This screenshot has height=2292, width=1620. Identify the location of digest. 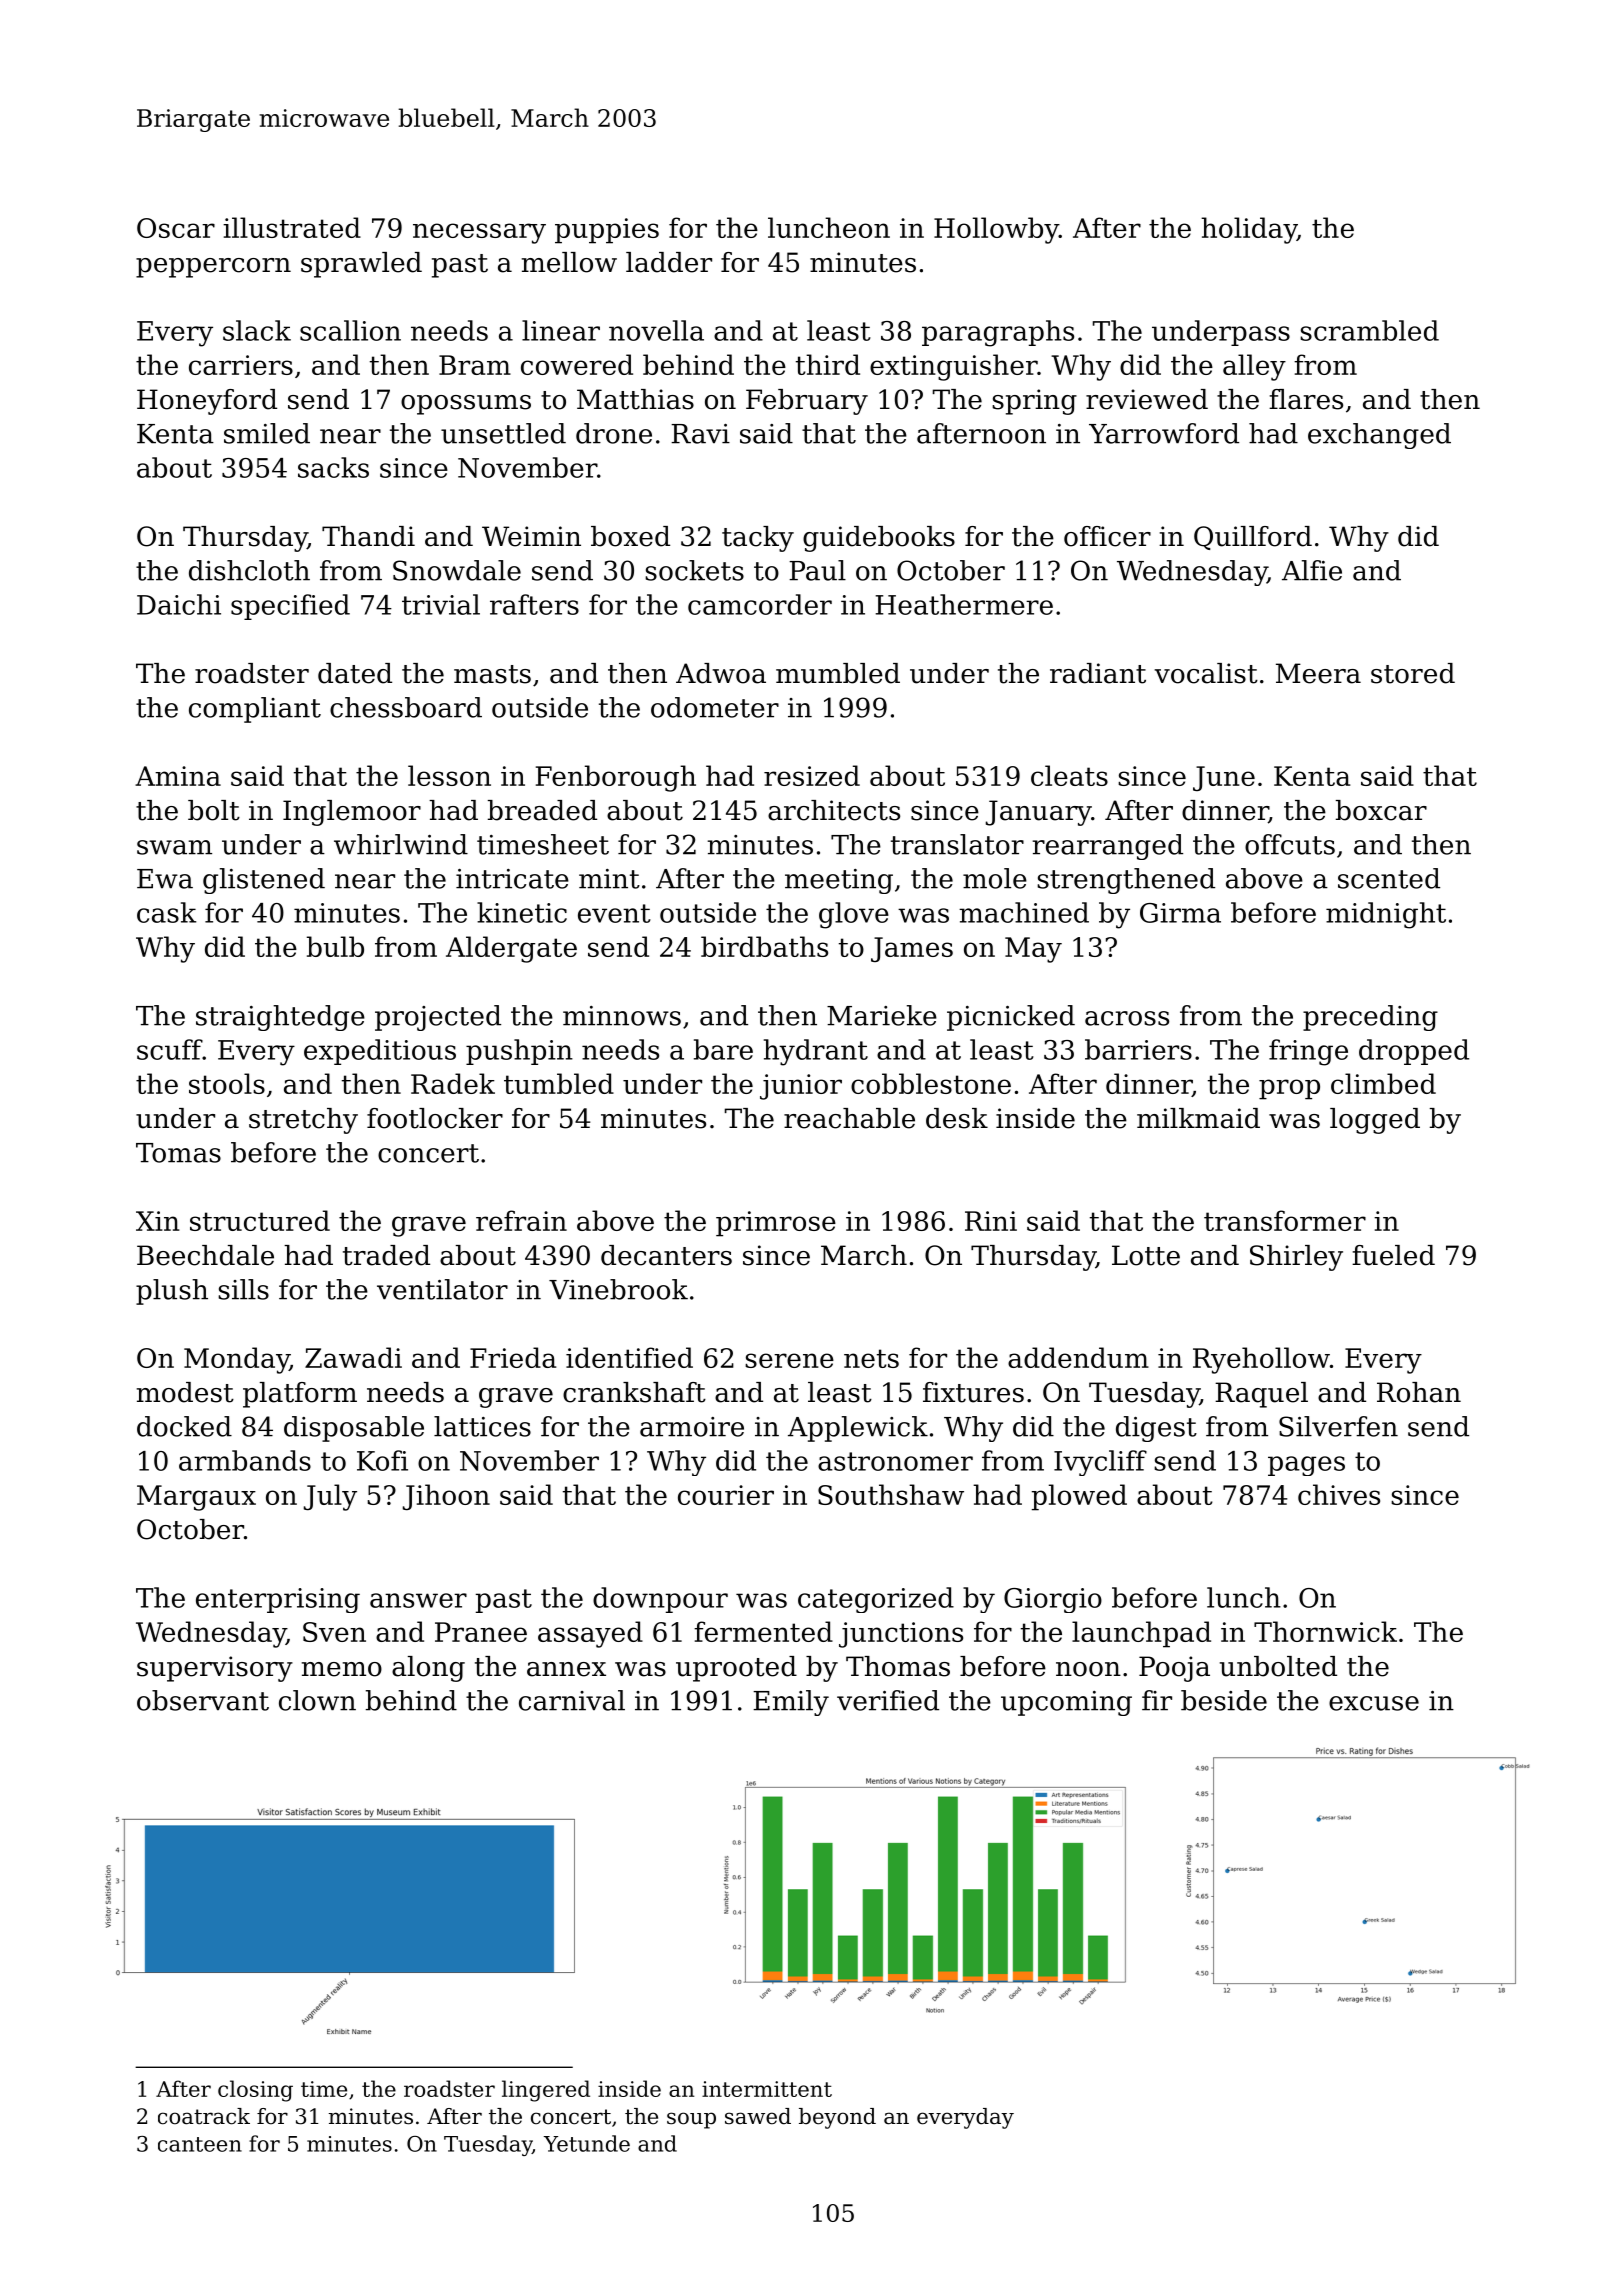
(1156, 1429).
